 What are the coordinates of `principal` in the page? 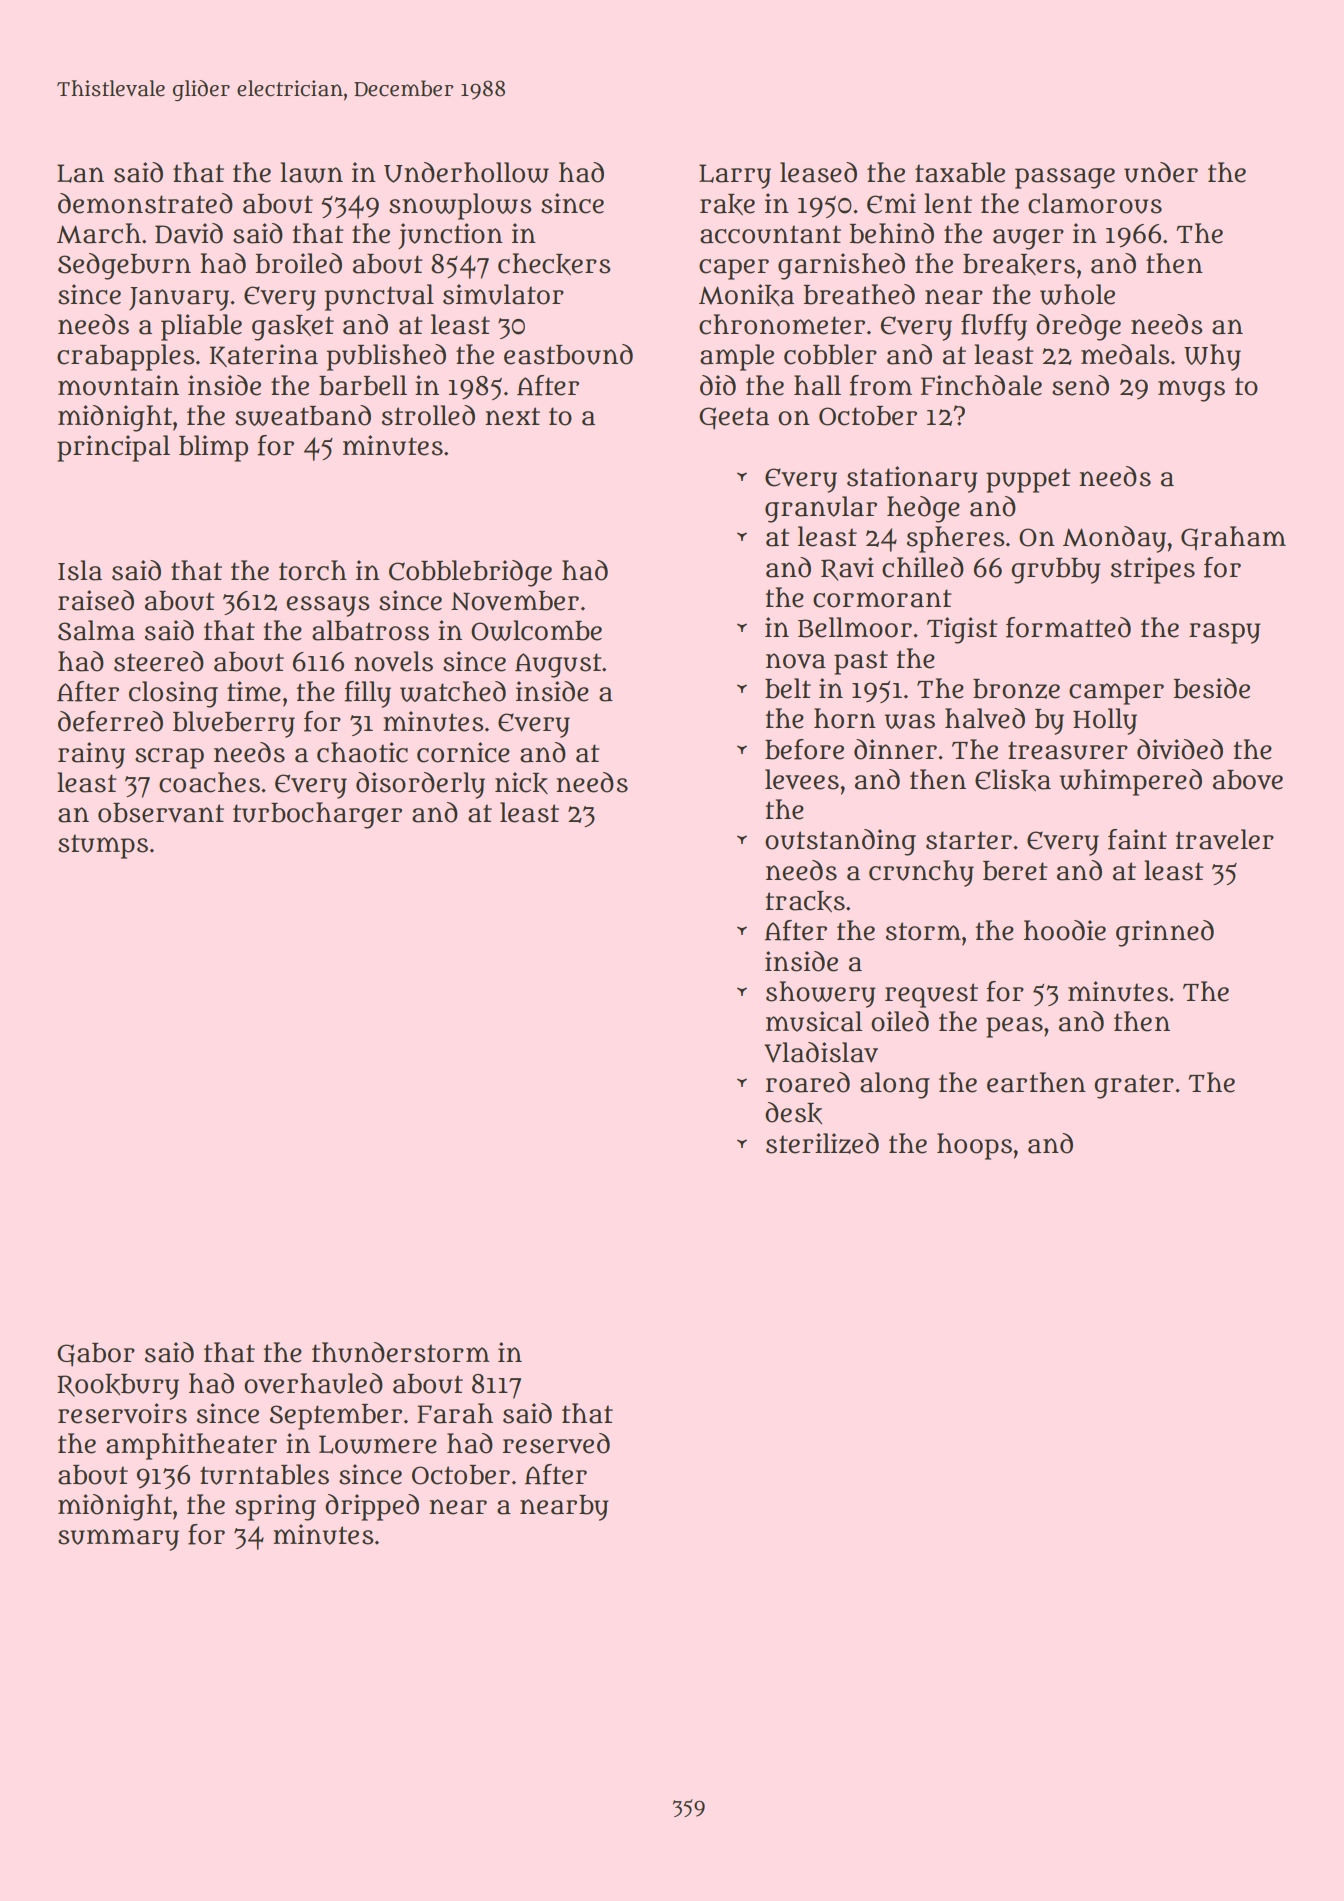 It's located at (113, 448).
